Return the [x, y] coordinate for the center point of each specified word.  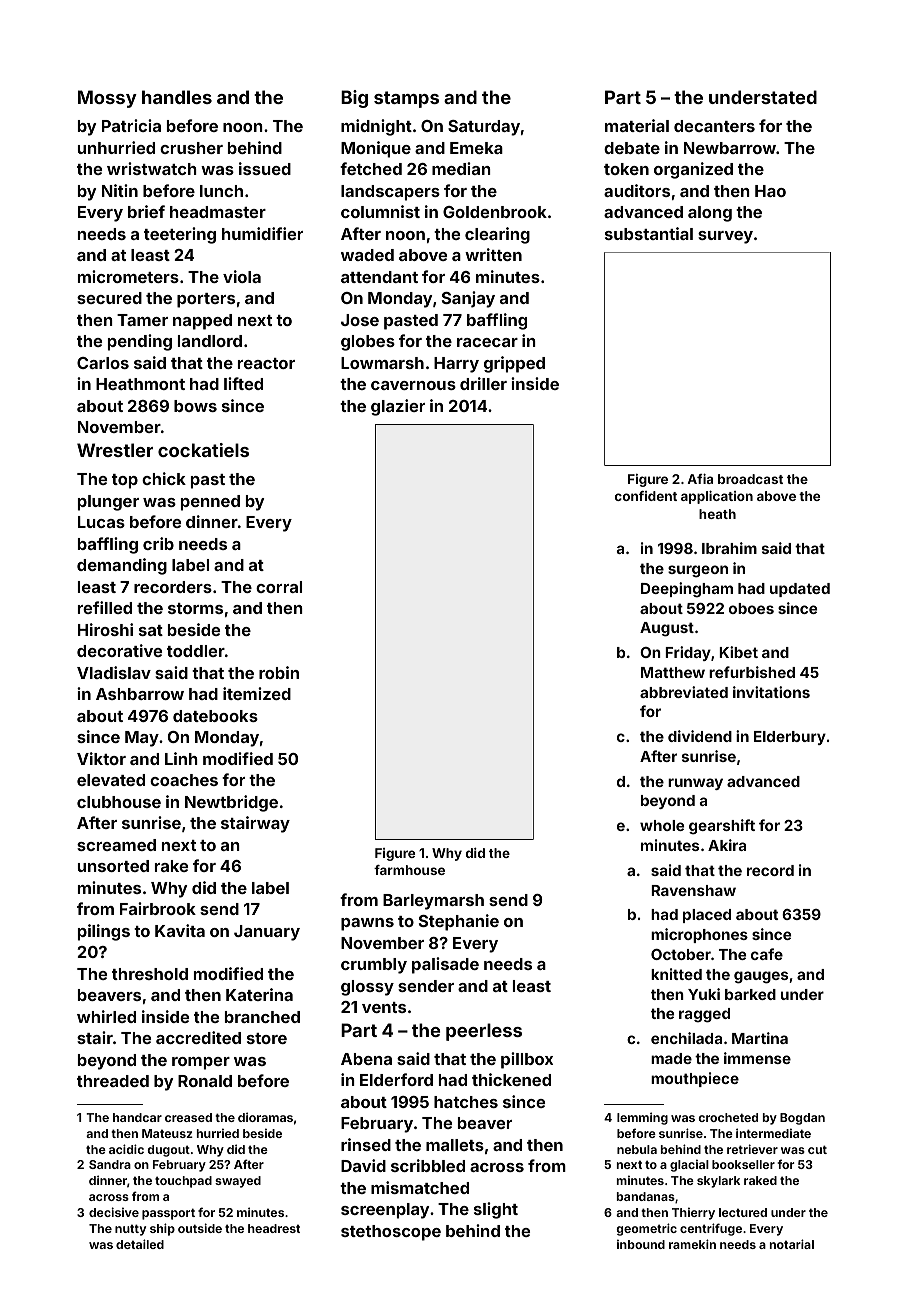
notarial [792, 1244]
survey [725, 237]
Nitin [120, 190]
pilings [104, 932]
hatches [466, 1102]
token [626, 169]
